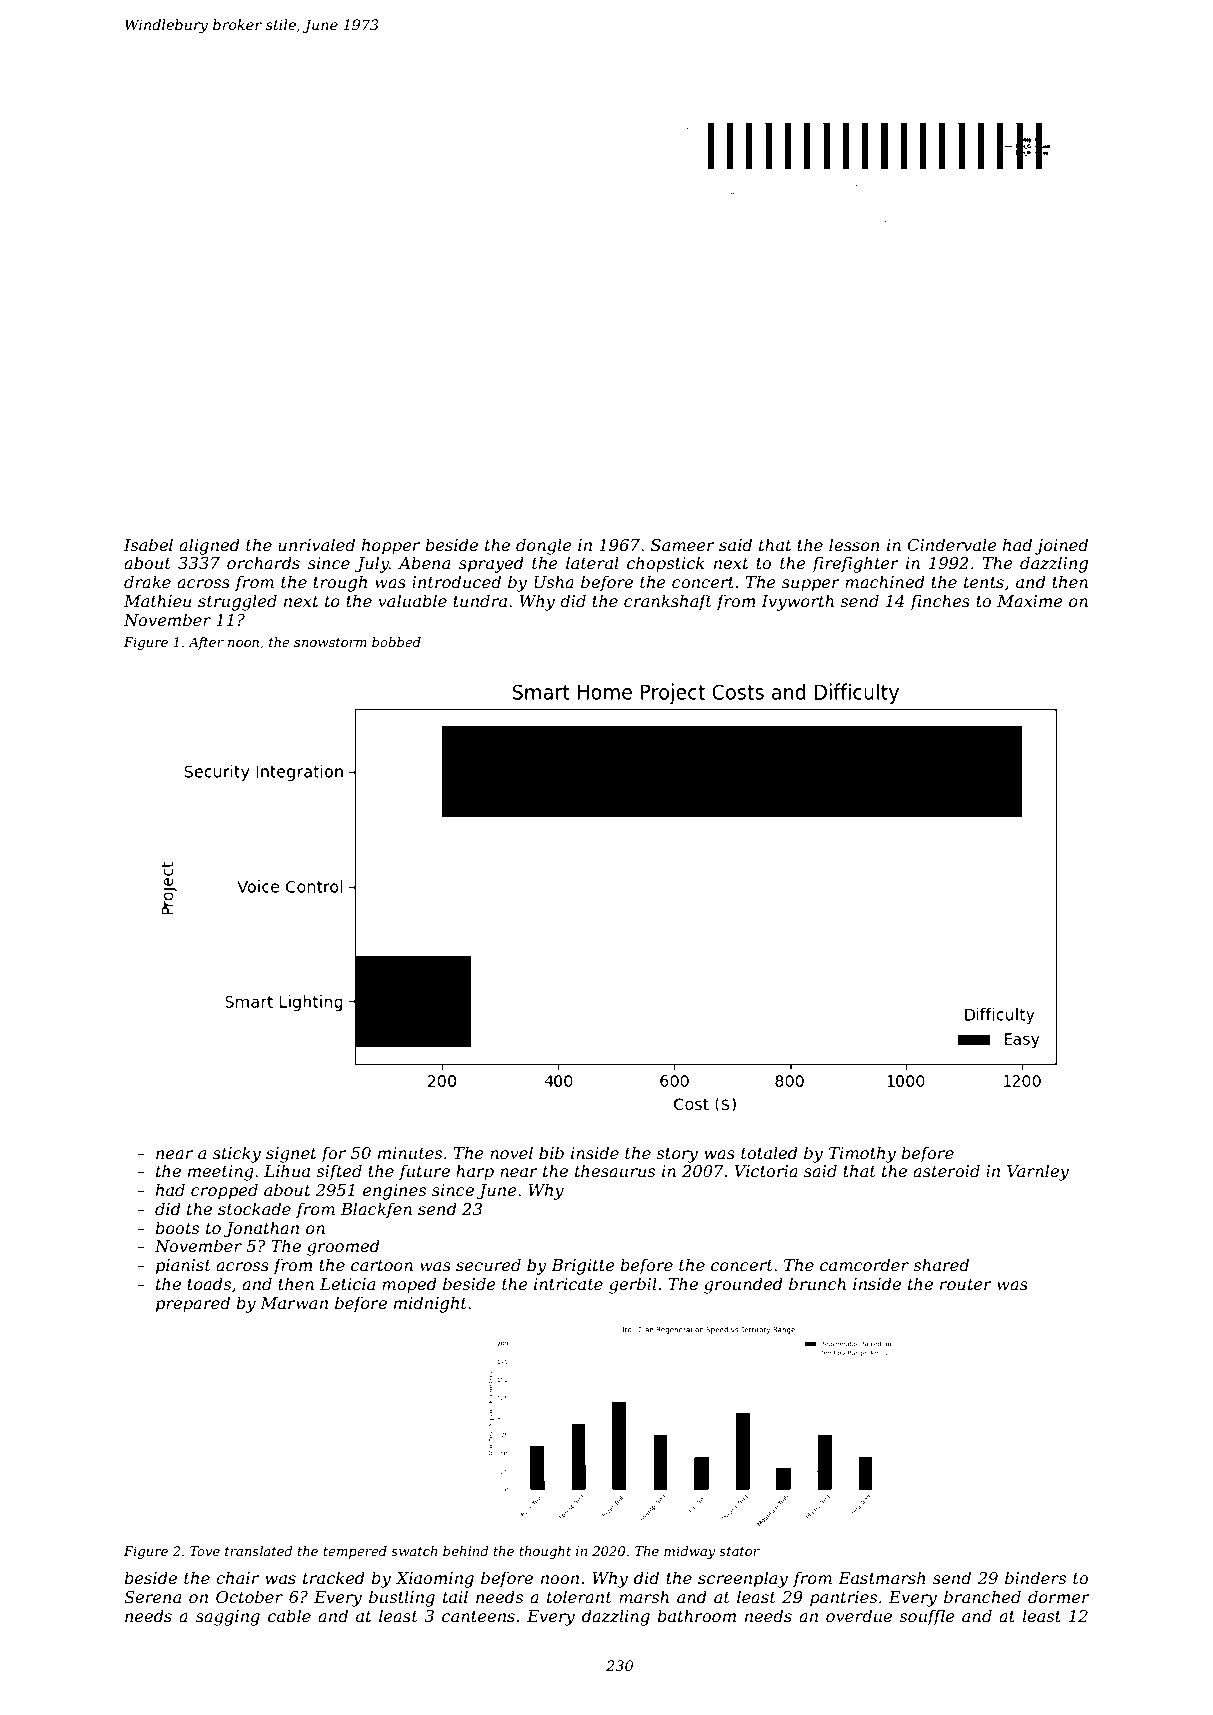 The image size is (1213, 1715). I want to click on totaled, so click(769, 1152).
